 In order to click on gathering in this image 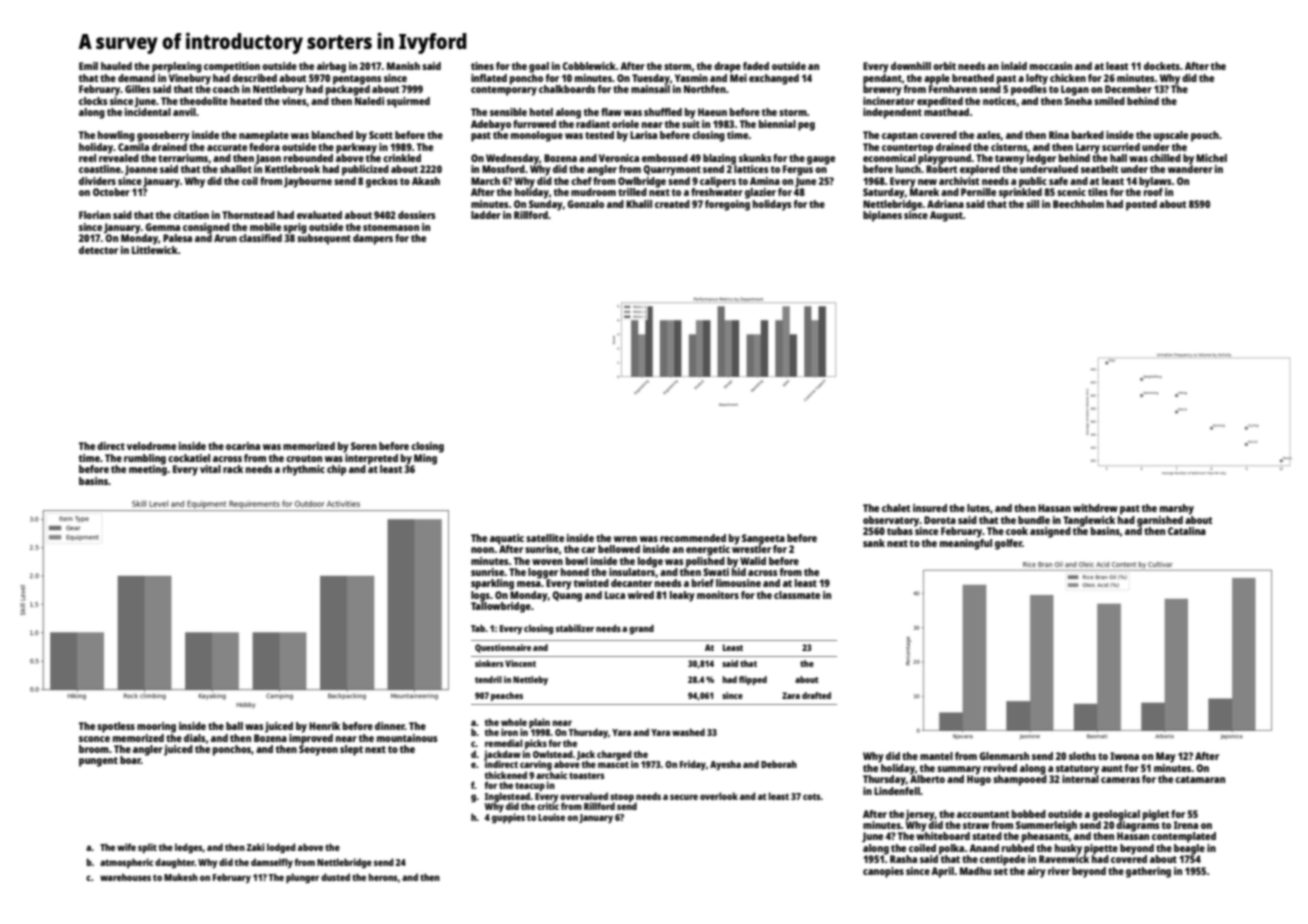, I will do `click(1148, 872)`.
